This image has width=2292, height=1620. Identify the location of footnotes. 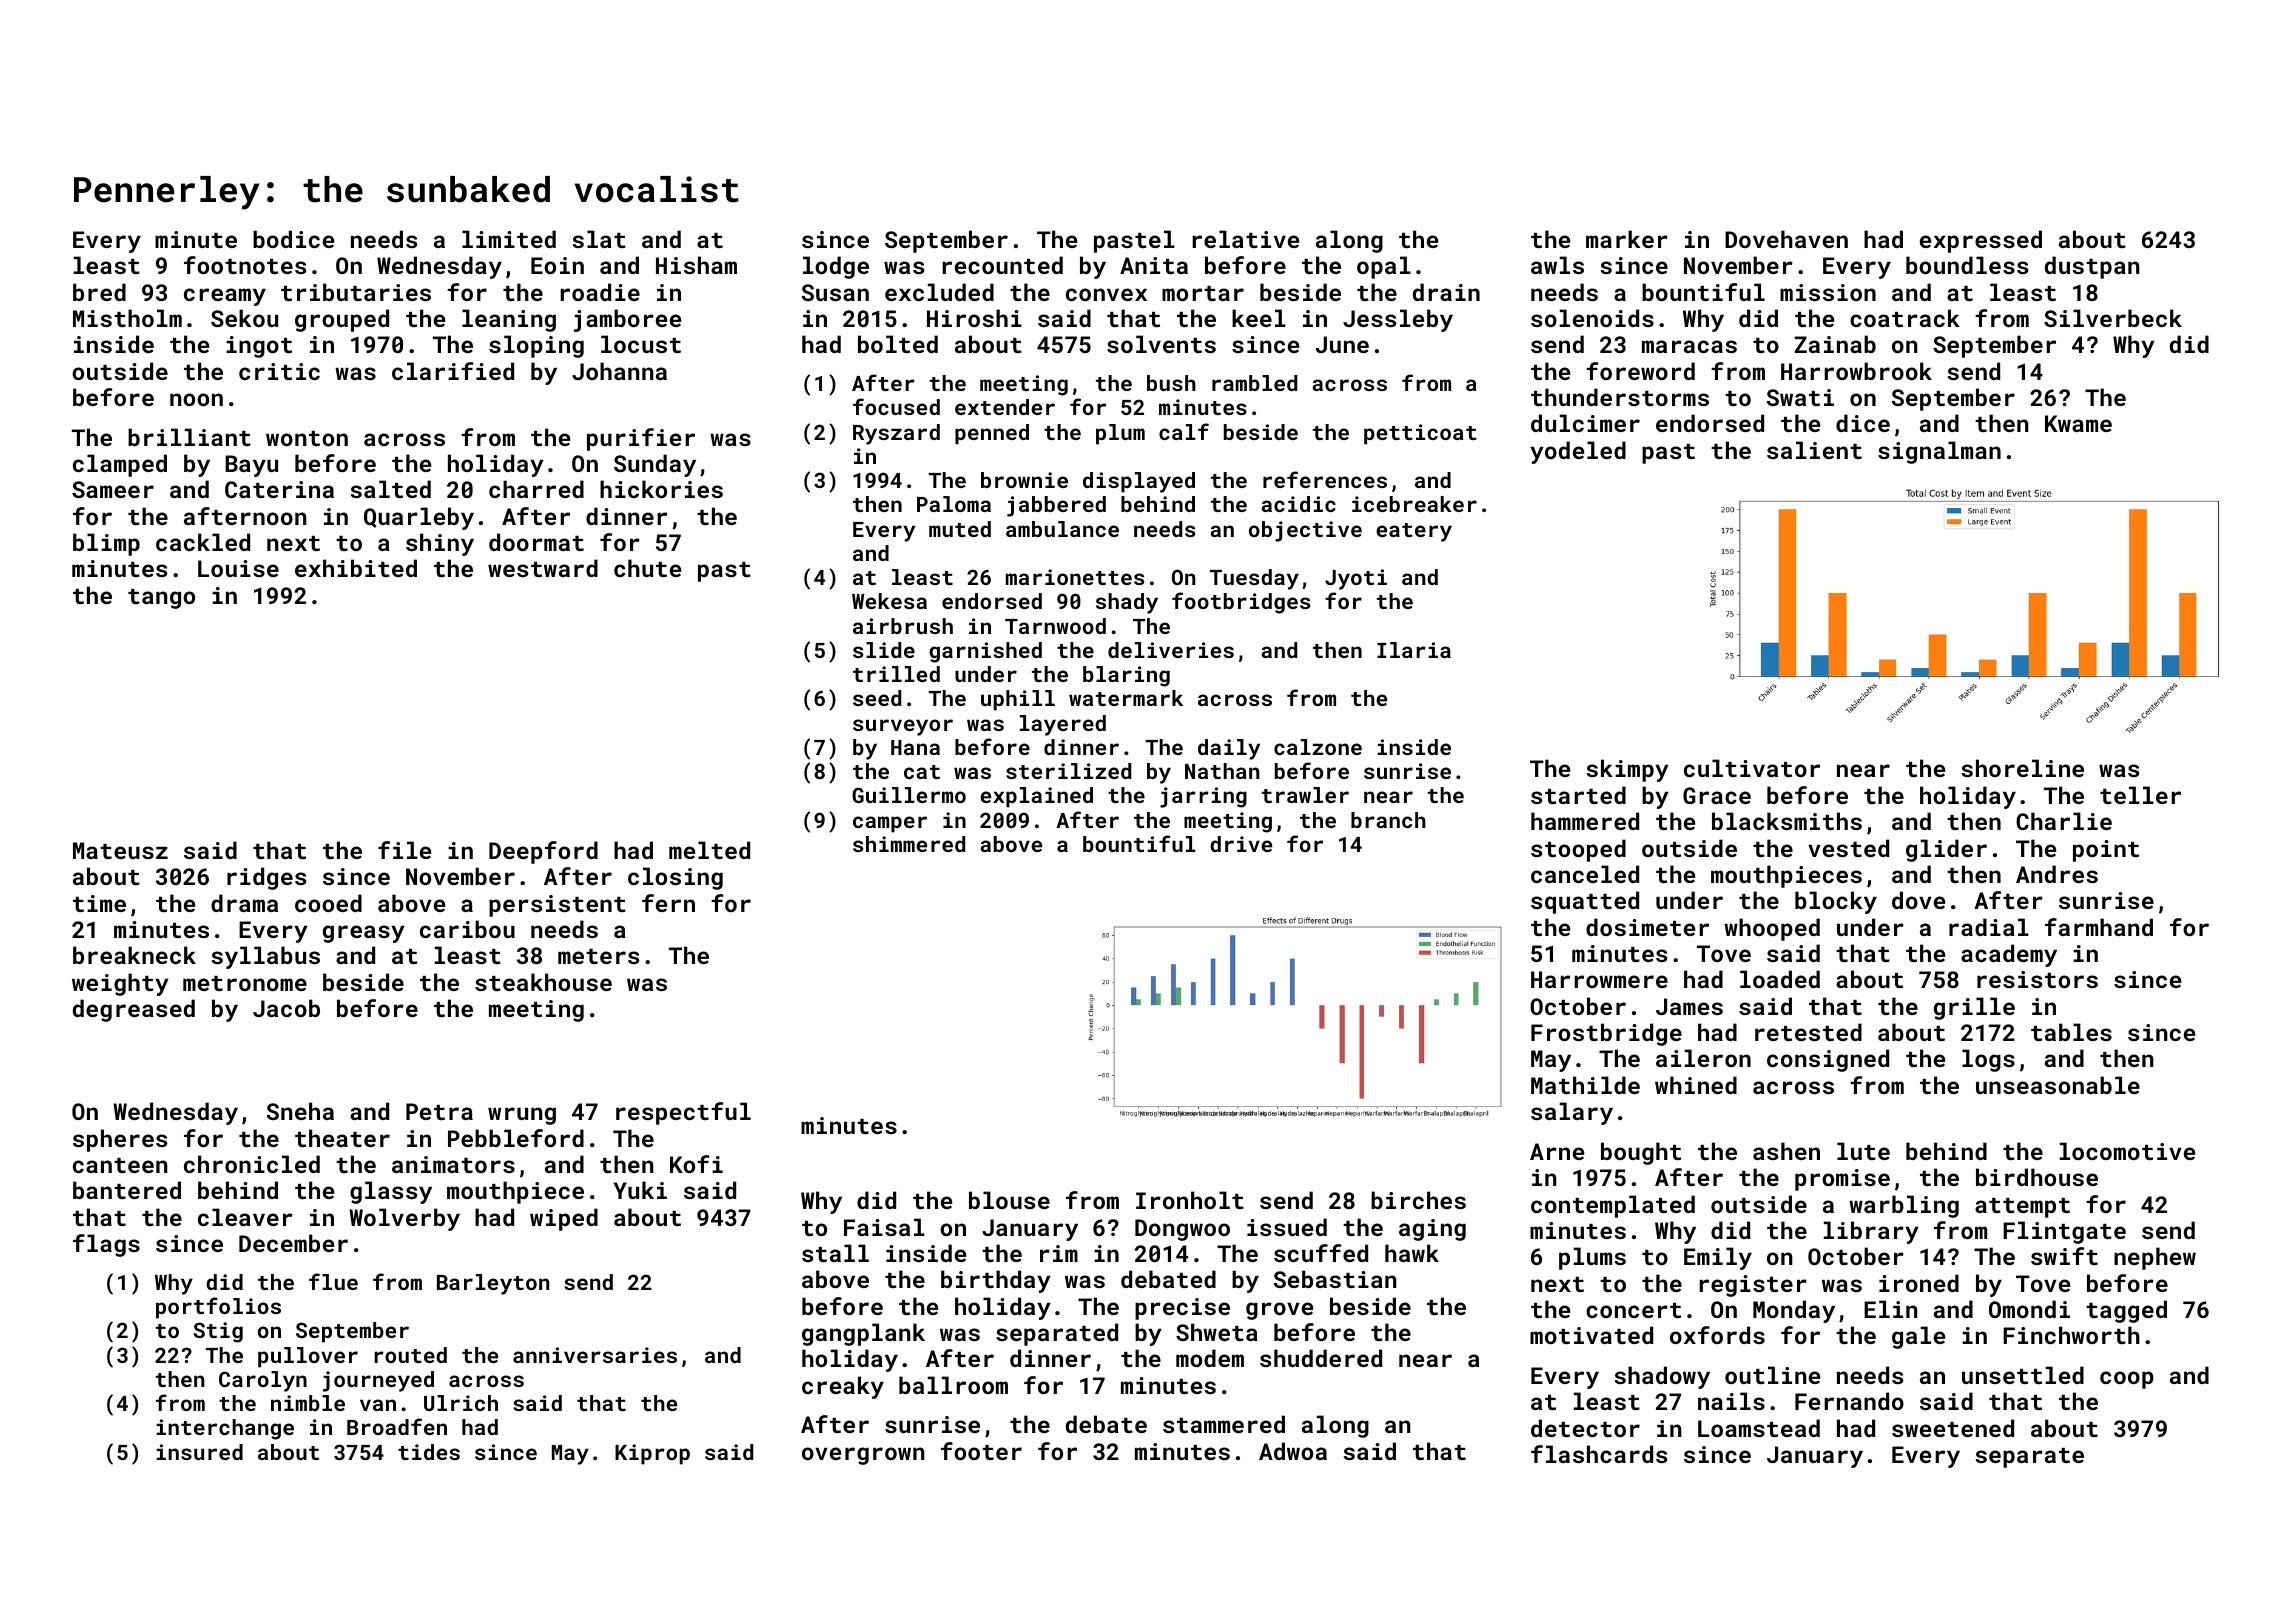
(245, 265).
